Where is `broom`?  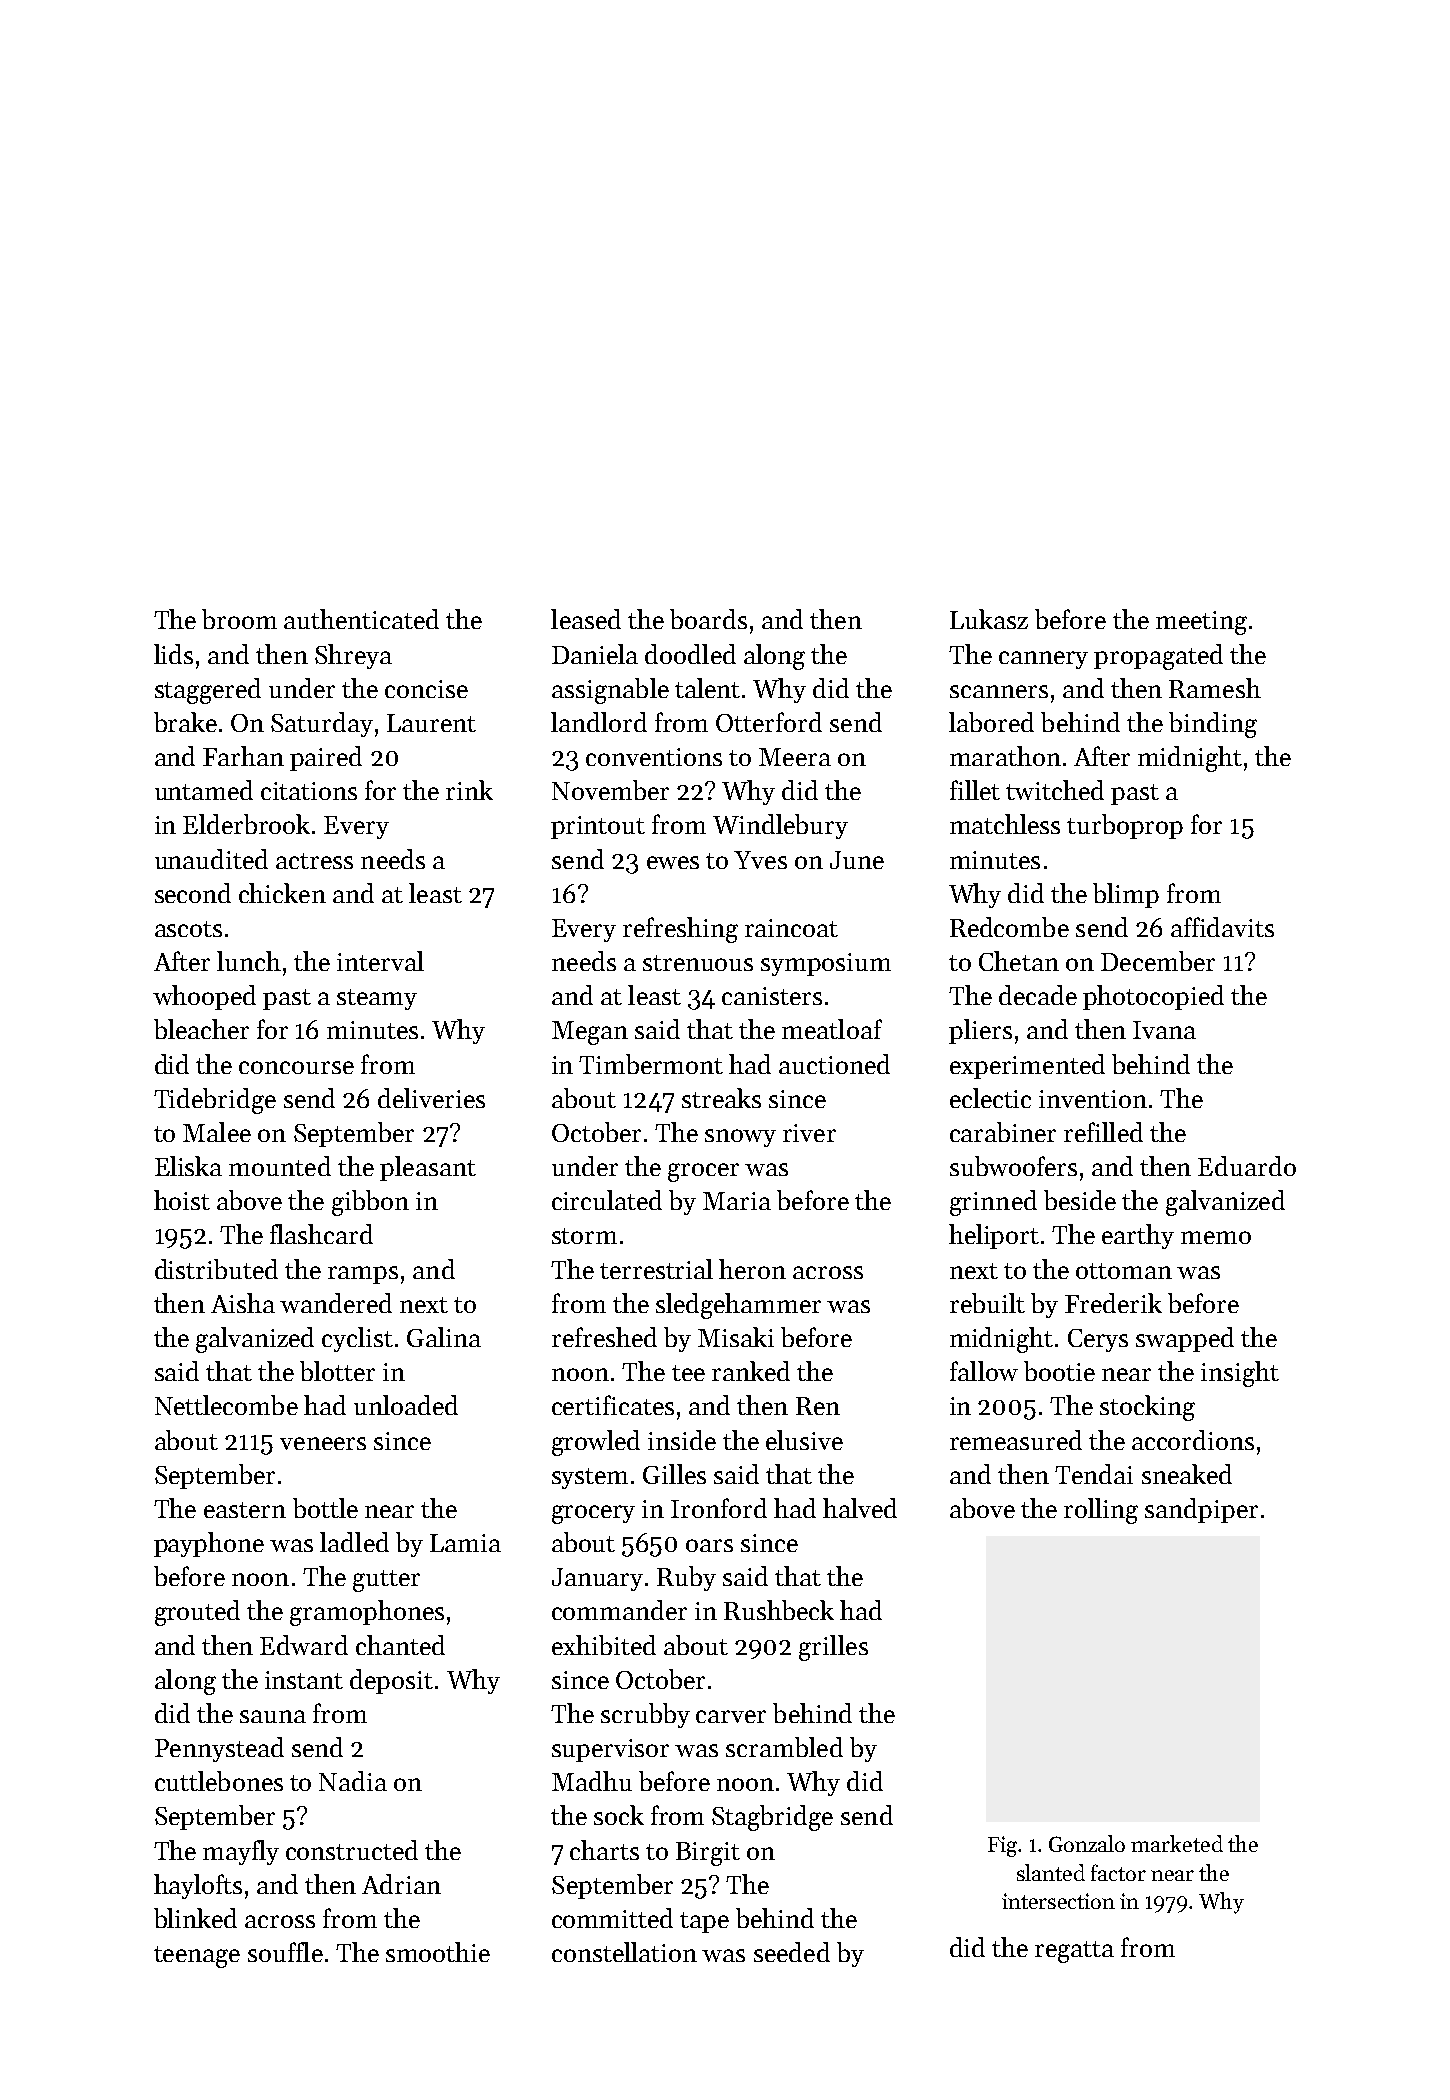
broom is located at coordinates (239, 619).
